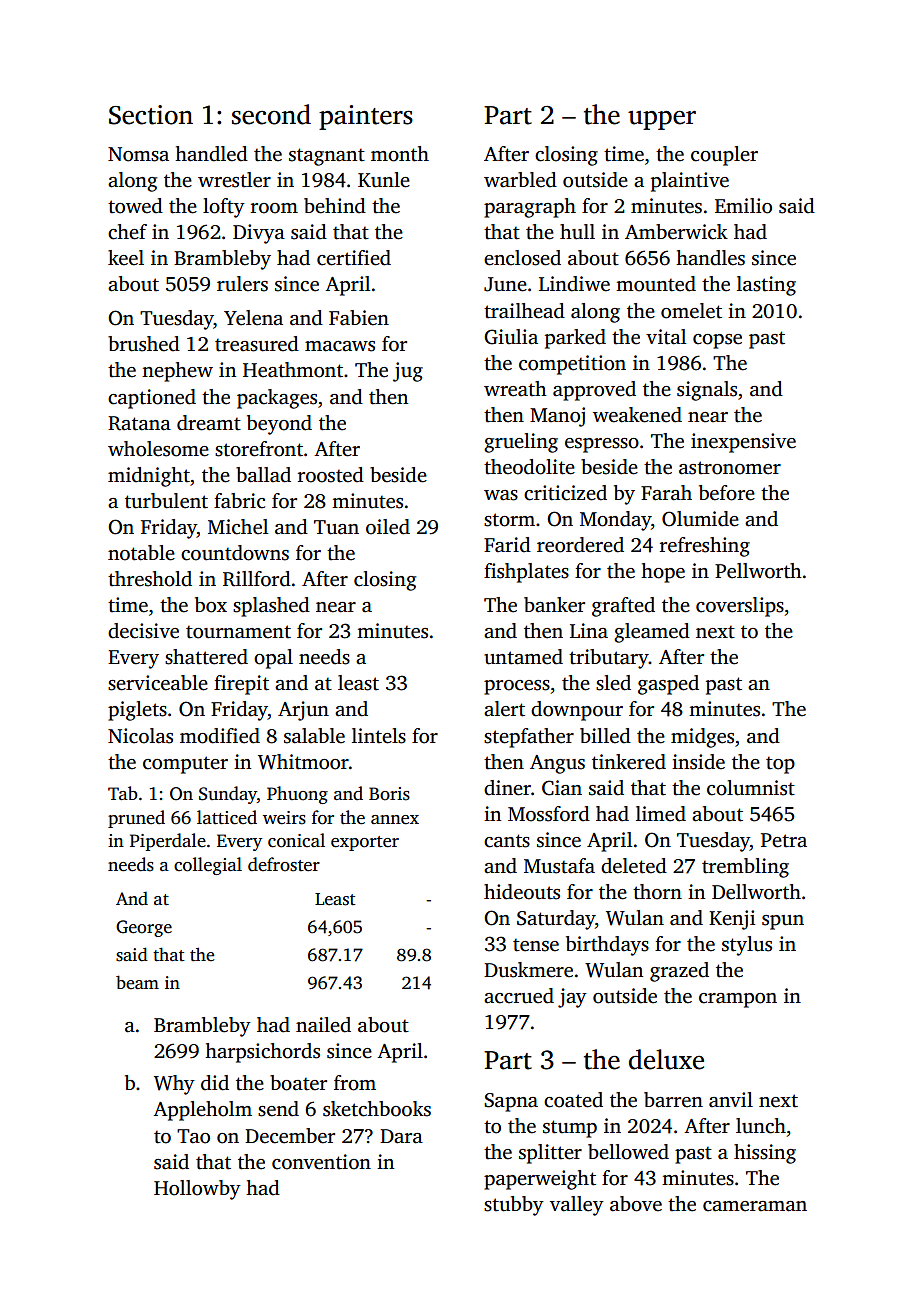 The image size is (924, 1311). What do you see at coordinates (766, 286) in the page?
I see `lasting` at bounding box center [766, 286].
